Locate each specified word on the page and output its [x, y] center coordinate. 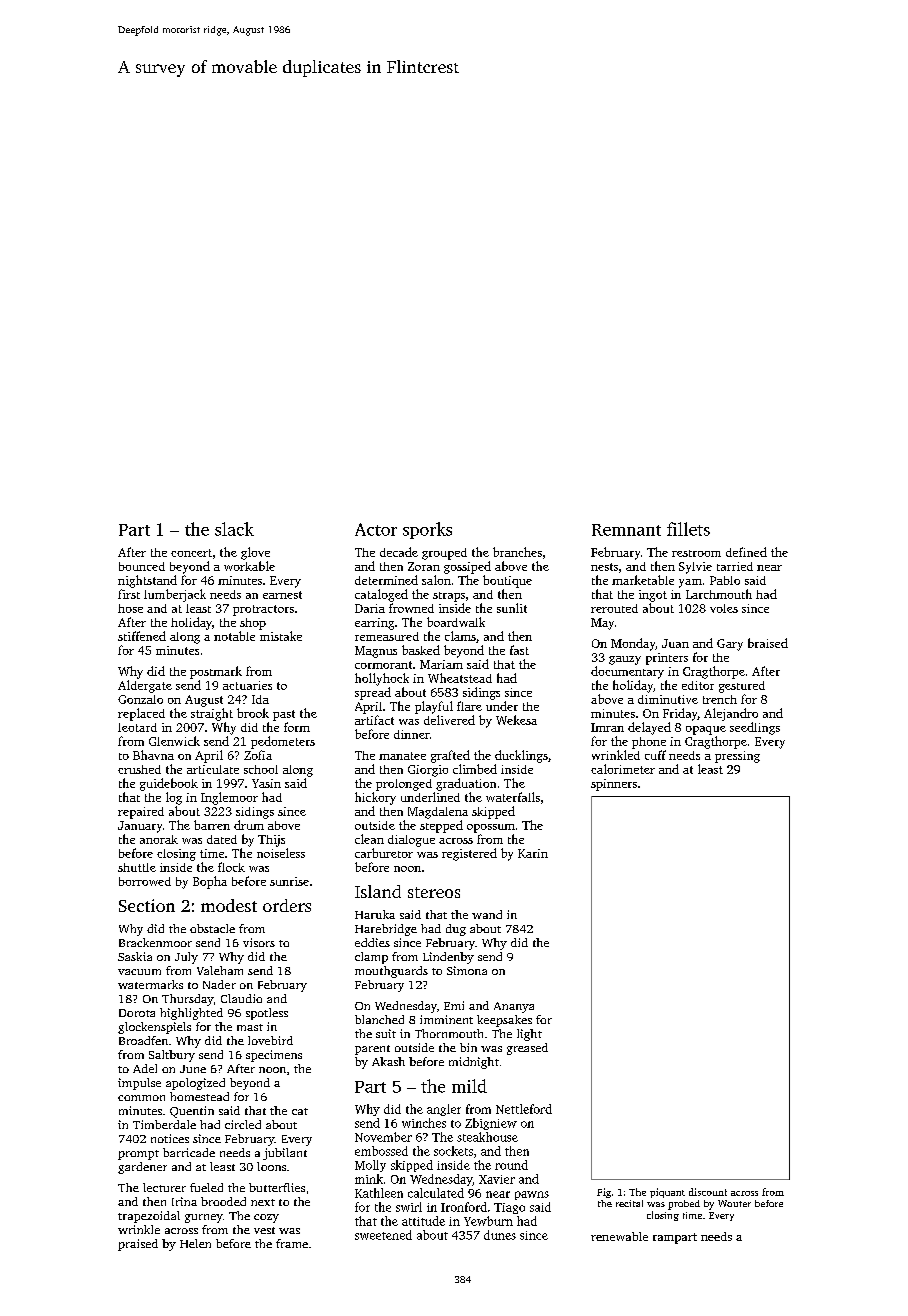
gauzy [625, 660]
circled [243, 1124]
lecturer [164, 1187]
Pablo [725, 580]
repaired [141, 813]
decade [399, 552]
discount [708, 1192]
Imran [607, 727]
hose [130, 608]
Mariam [441, 664]
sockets [453, 1151]
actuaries [247, 685]
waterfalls [513, 797]
